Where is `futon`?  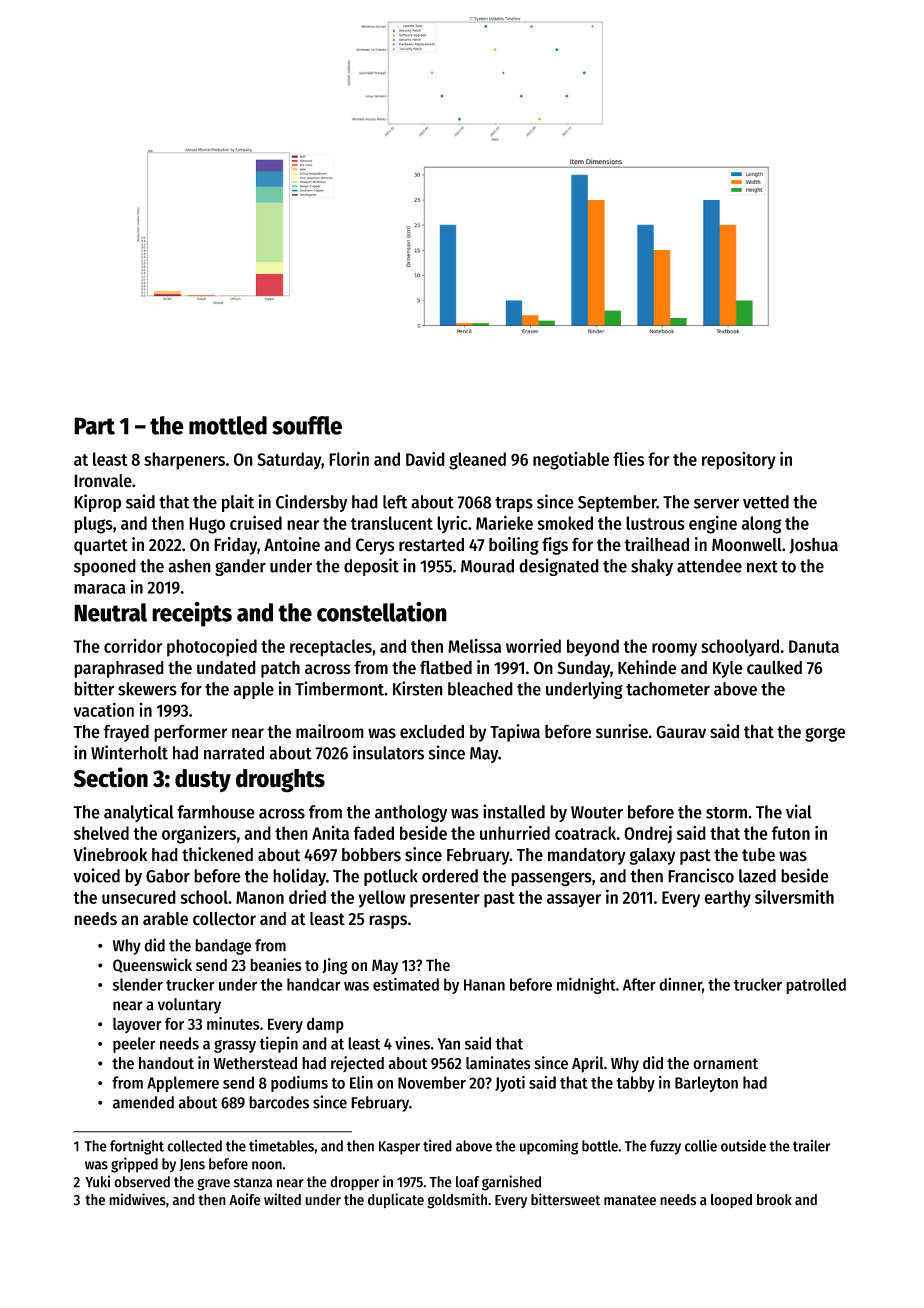 futon is located at coordinates (790, 833).
